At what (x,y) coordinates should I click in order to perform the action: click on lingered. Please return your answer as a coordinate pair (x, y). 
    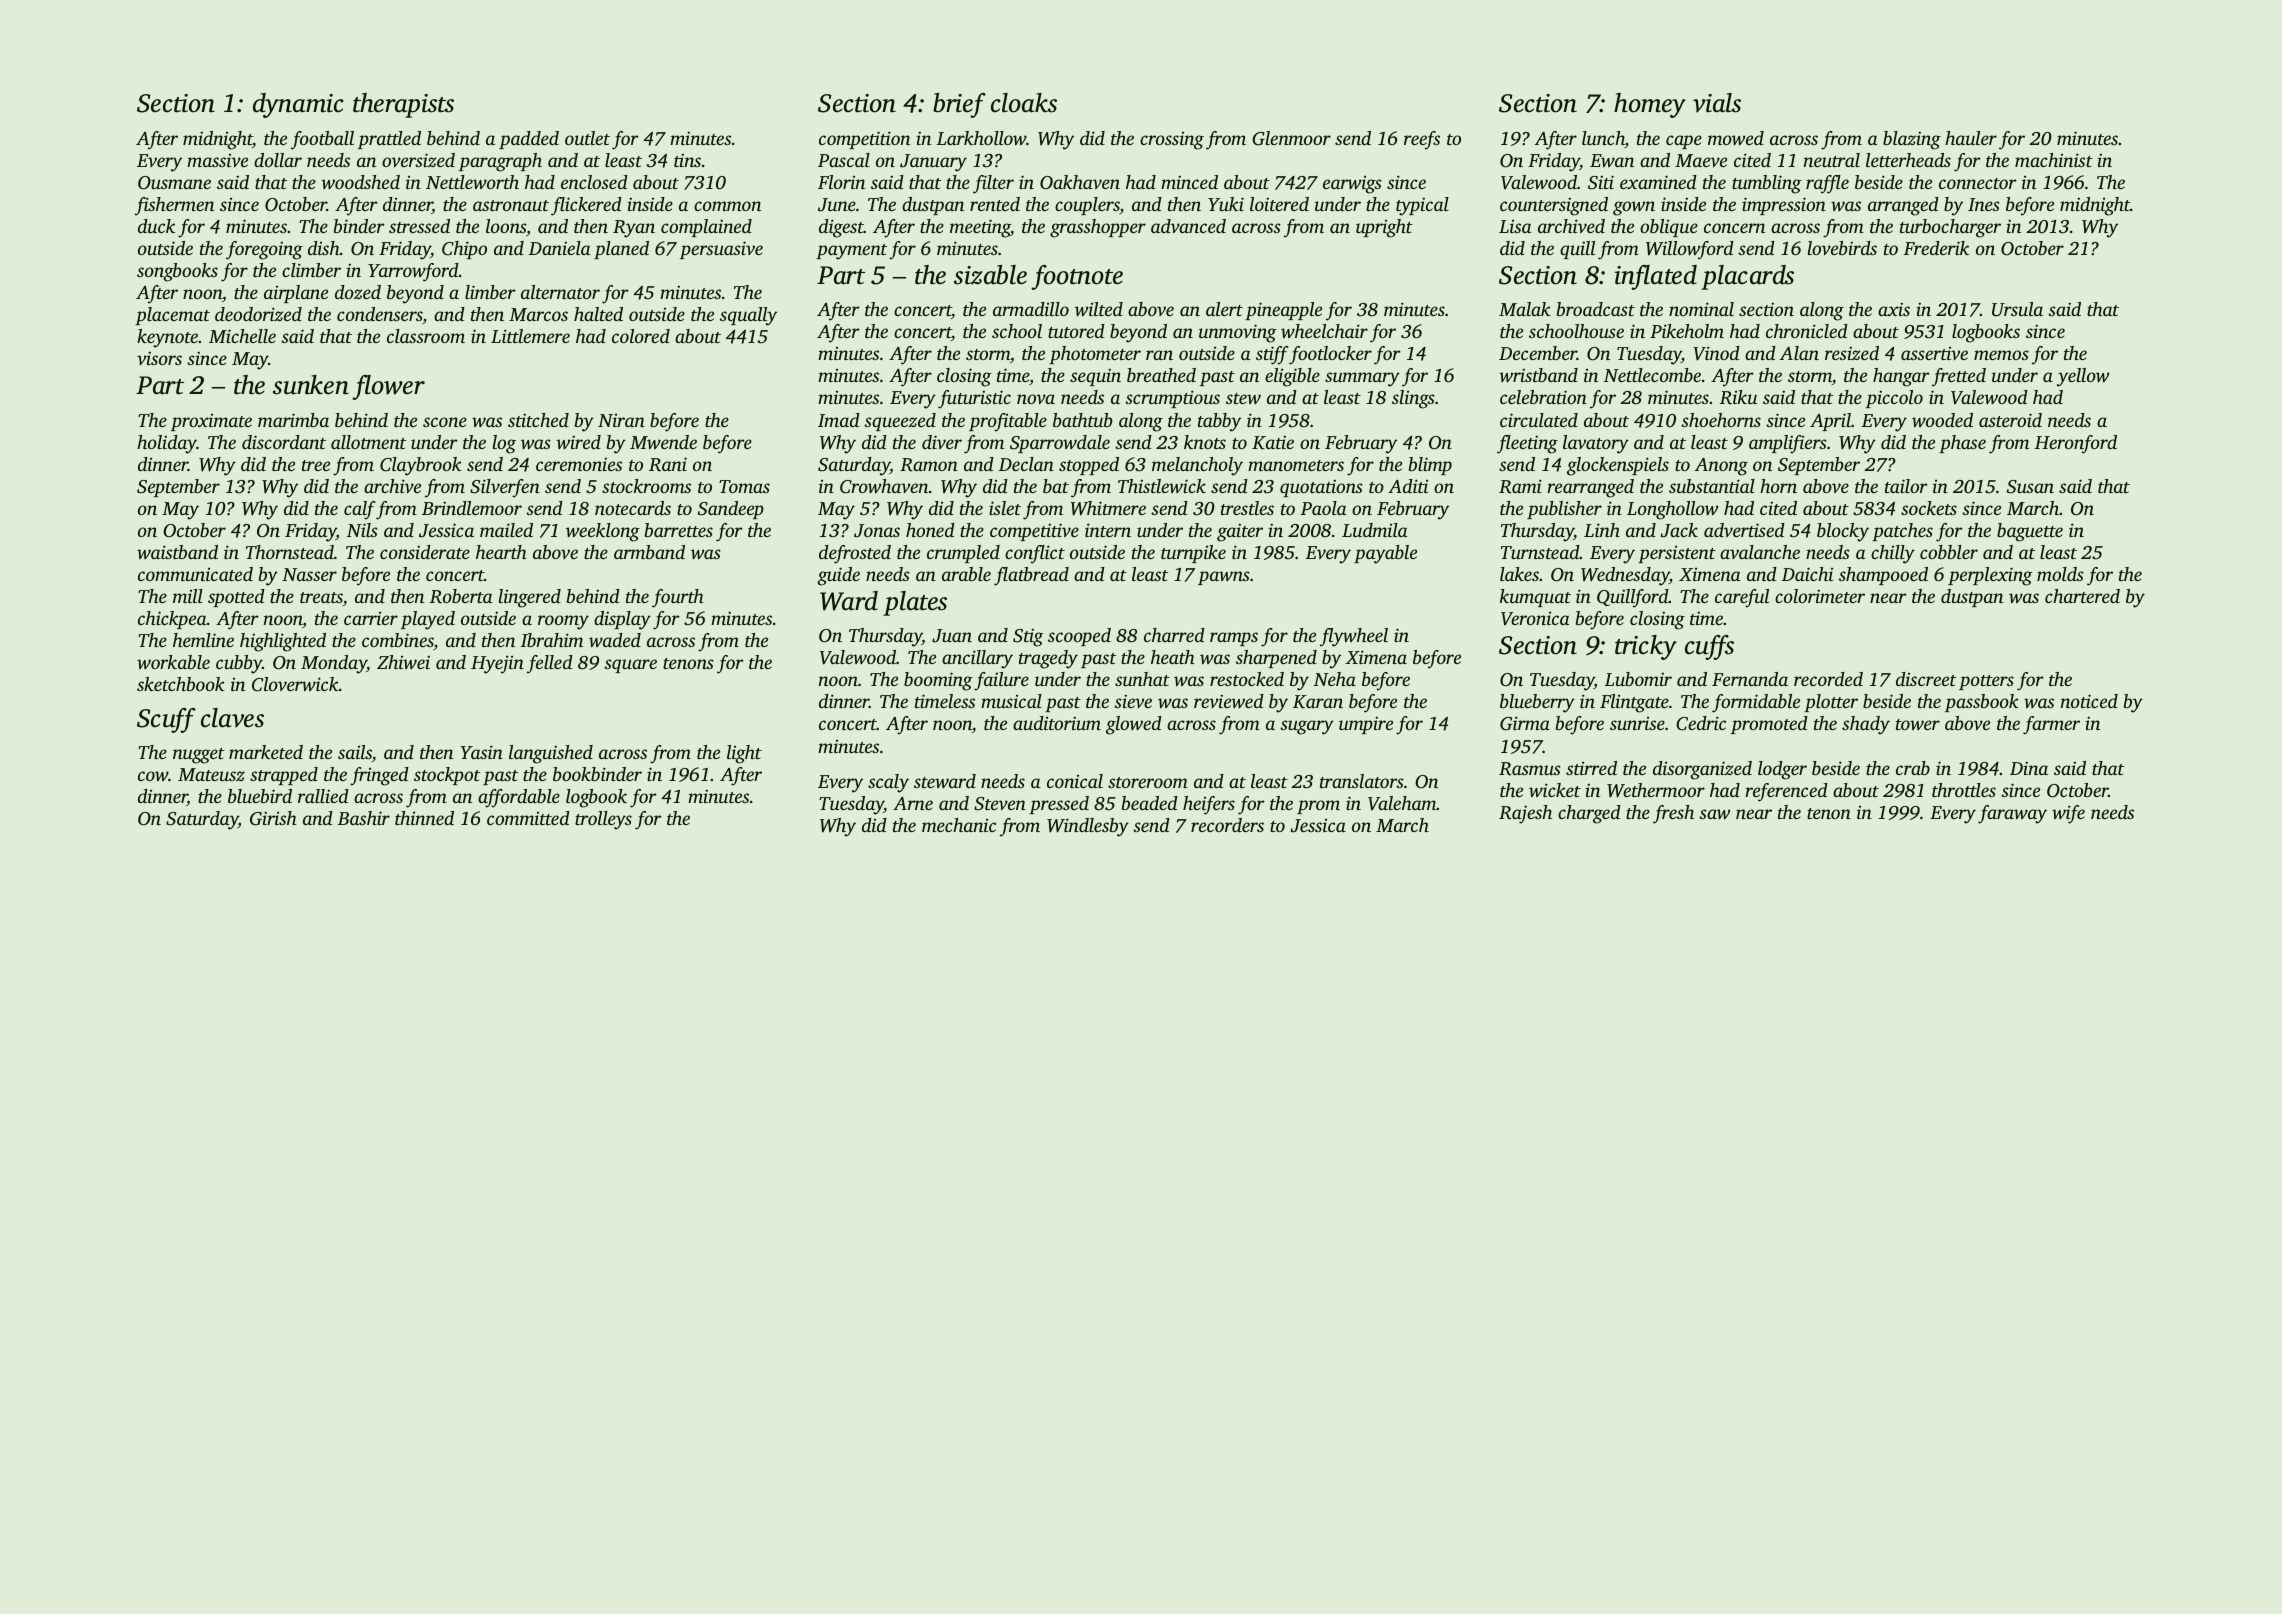
    Looking at the image, I should click on (530, 598).
